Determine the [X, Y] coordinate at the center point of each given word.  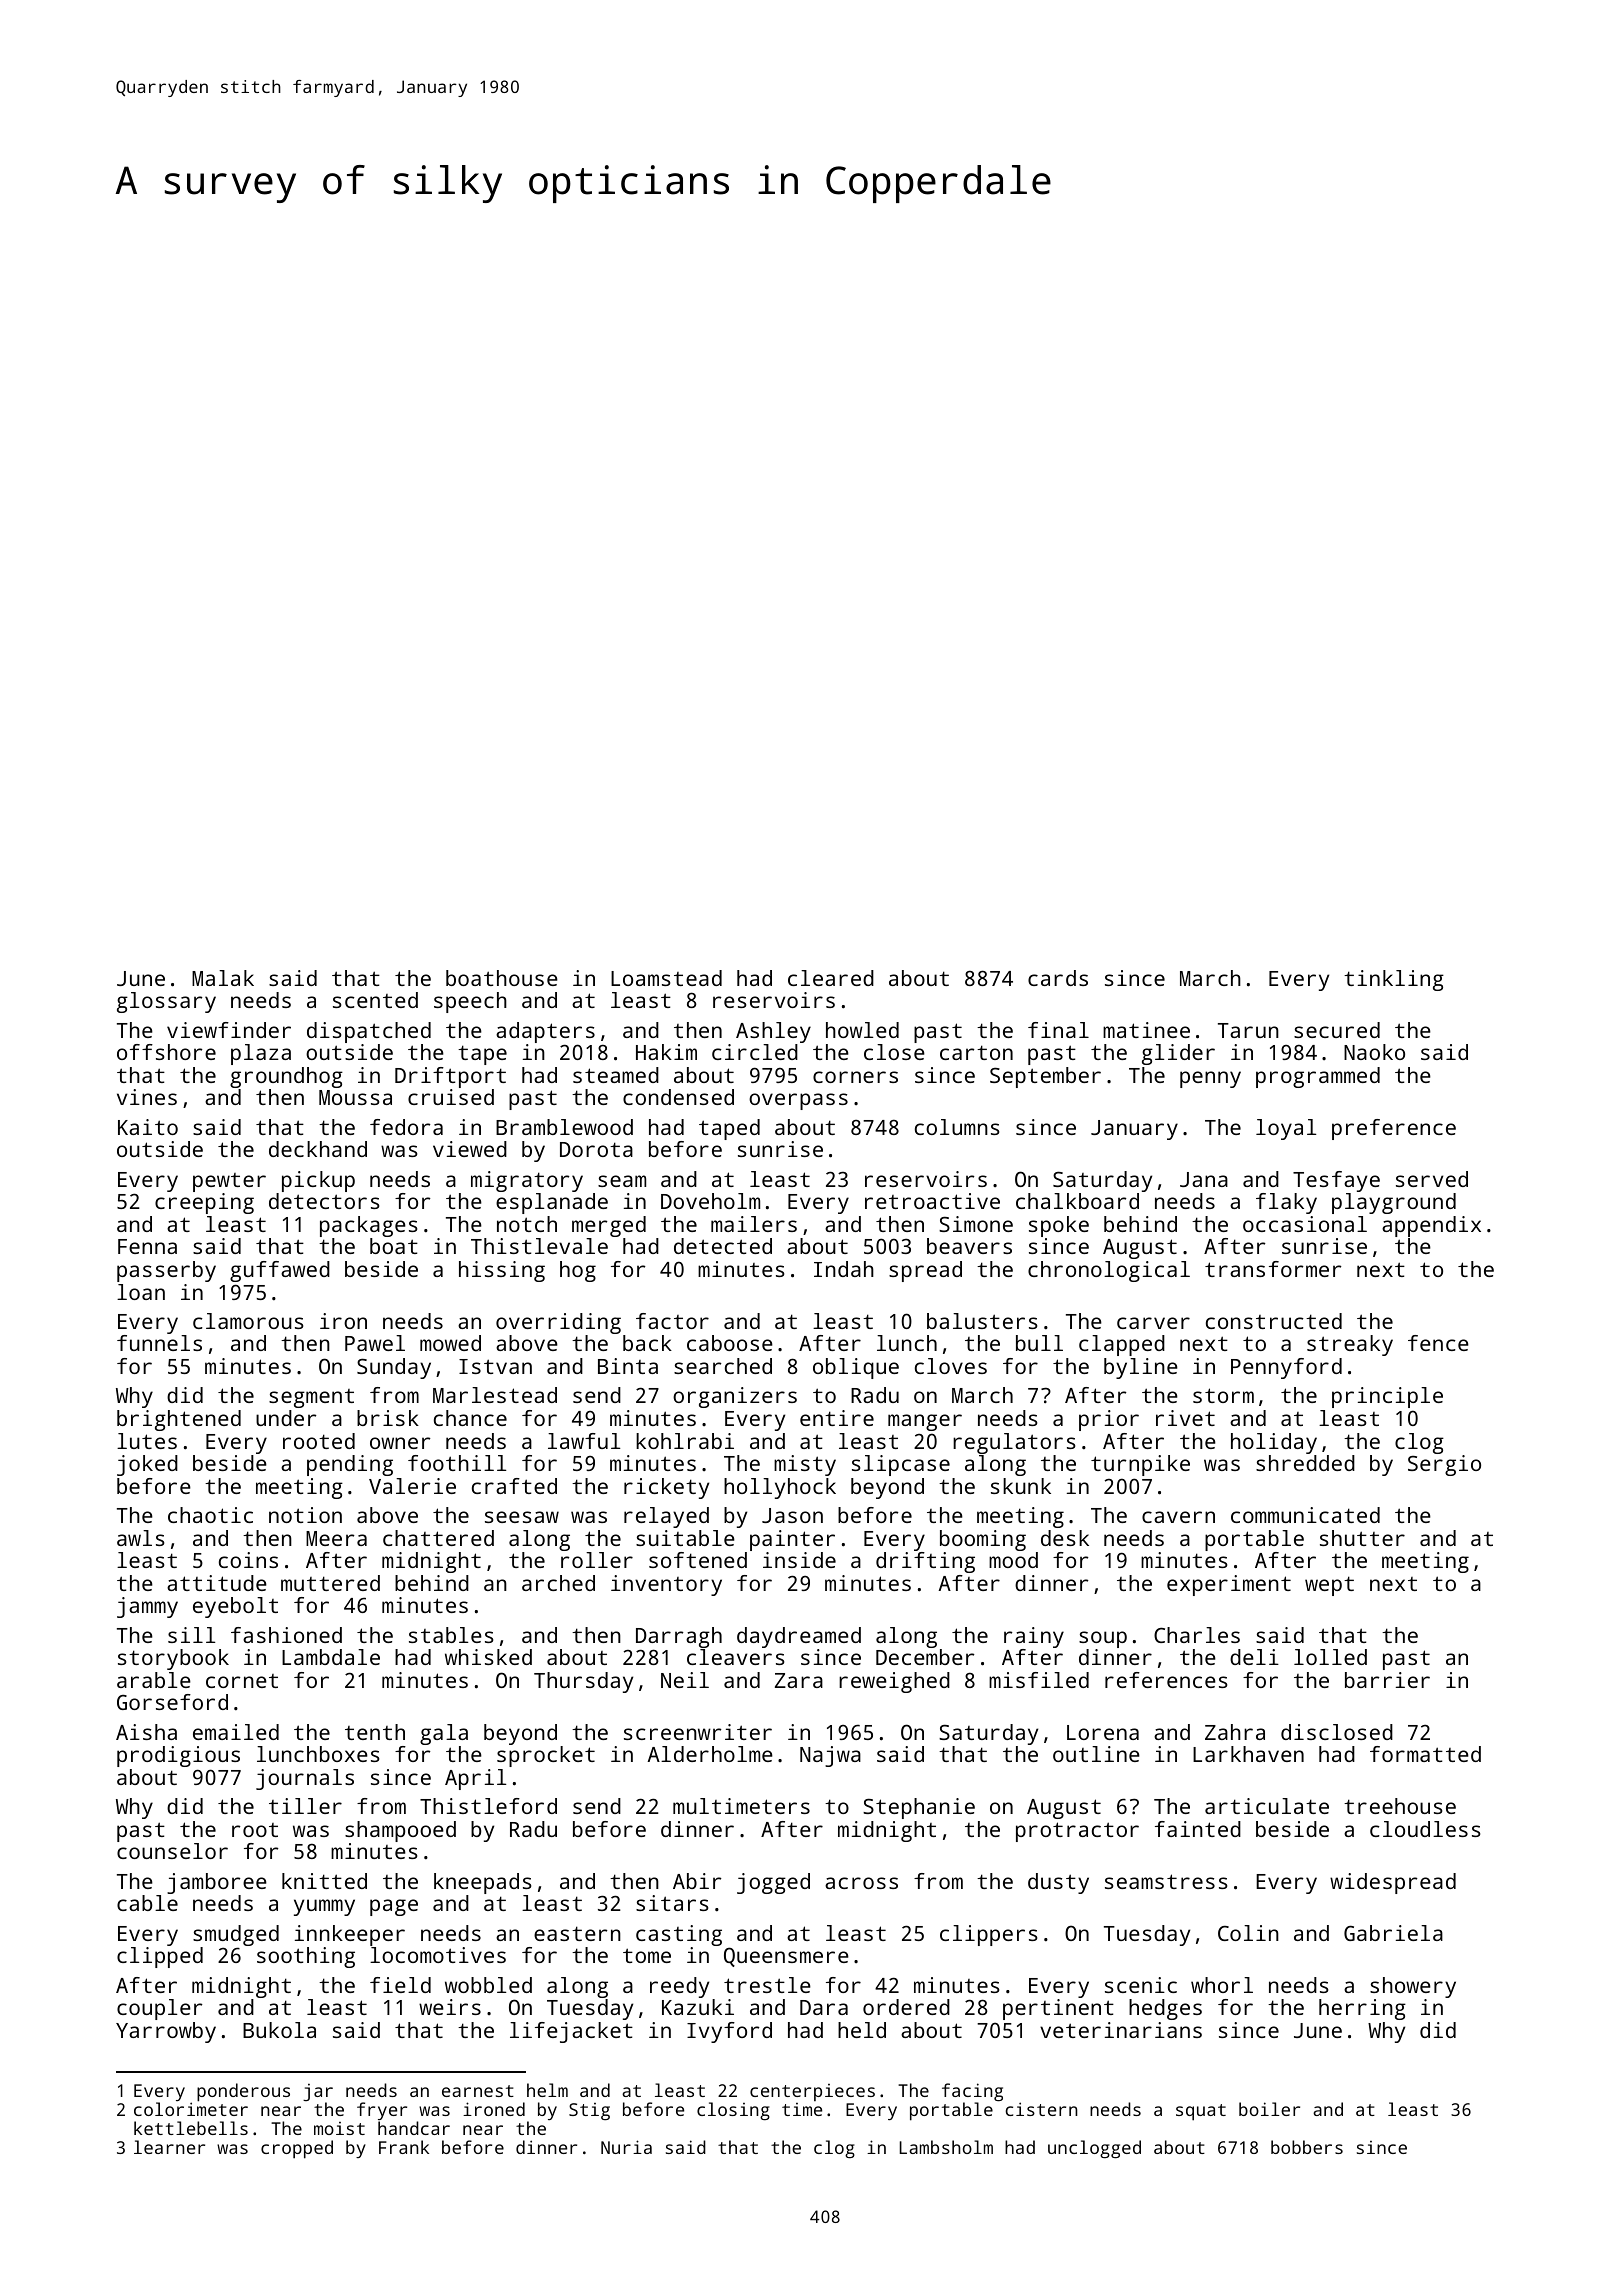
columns [957, 1127]
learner [169, 2147]
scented [375, 1000]
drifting [925, 1562]
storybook [173, 1659]
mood [1013, 1560]
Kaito [148, 1127]
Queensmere [786, 1957]
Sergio [1444, 1465]
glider [1178, 1054]
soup [1103, 1639]
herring [1362, 2009]
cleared [831, 978]
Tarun [1248, 1030]
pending [350, 1465]
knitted [324, 1881]
